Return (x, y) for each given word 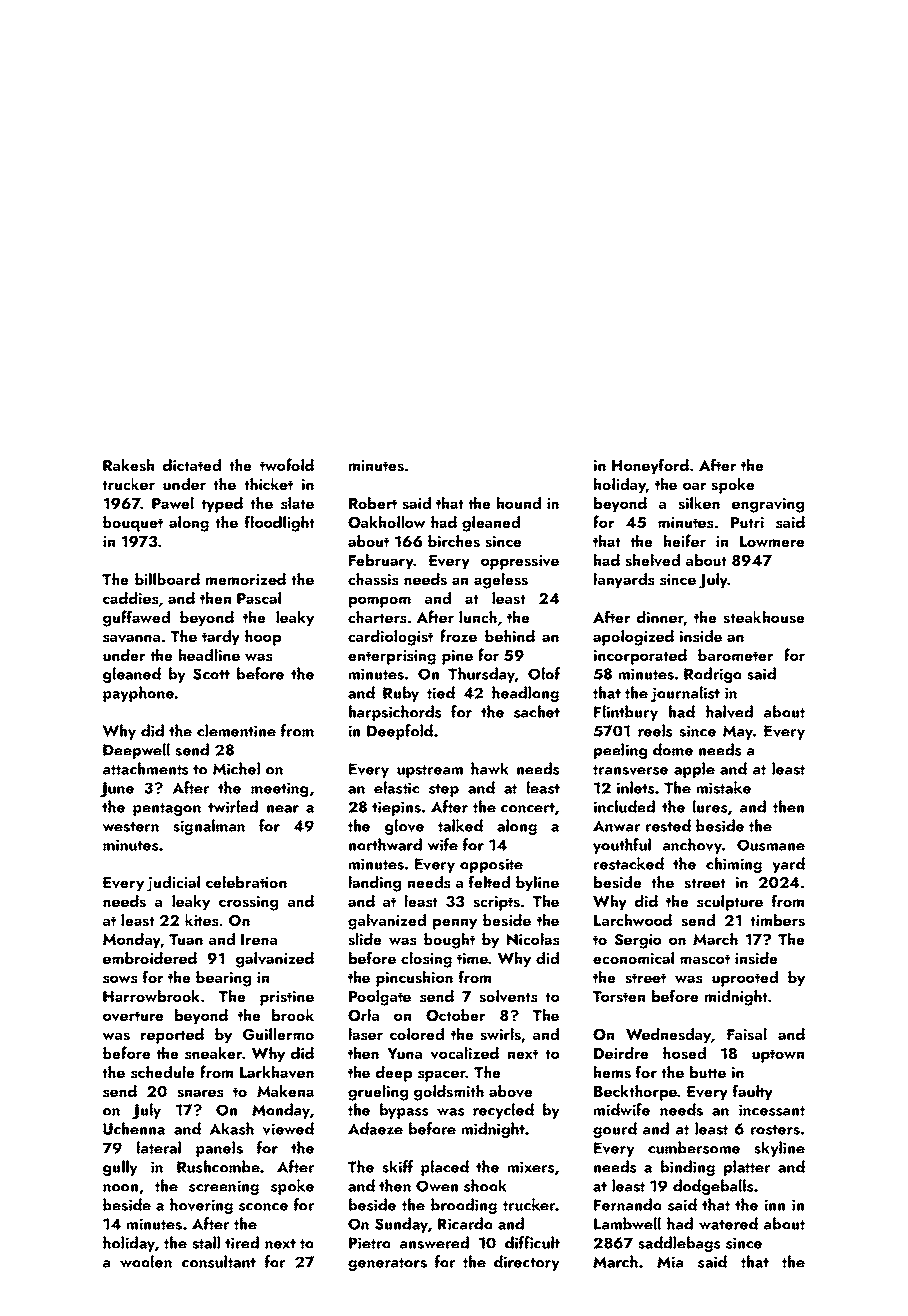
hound (519, 503)
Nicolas (533, 939)
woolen (146, 1261)
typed (222, 505)
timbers (777, 920)
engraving (768, 505)
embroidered (150, 958)
